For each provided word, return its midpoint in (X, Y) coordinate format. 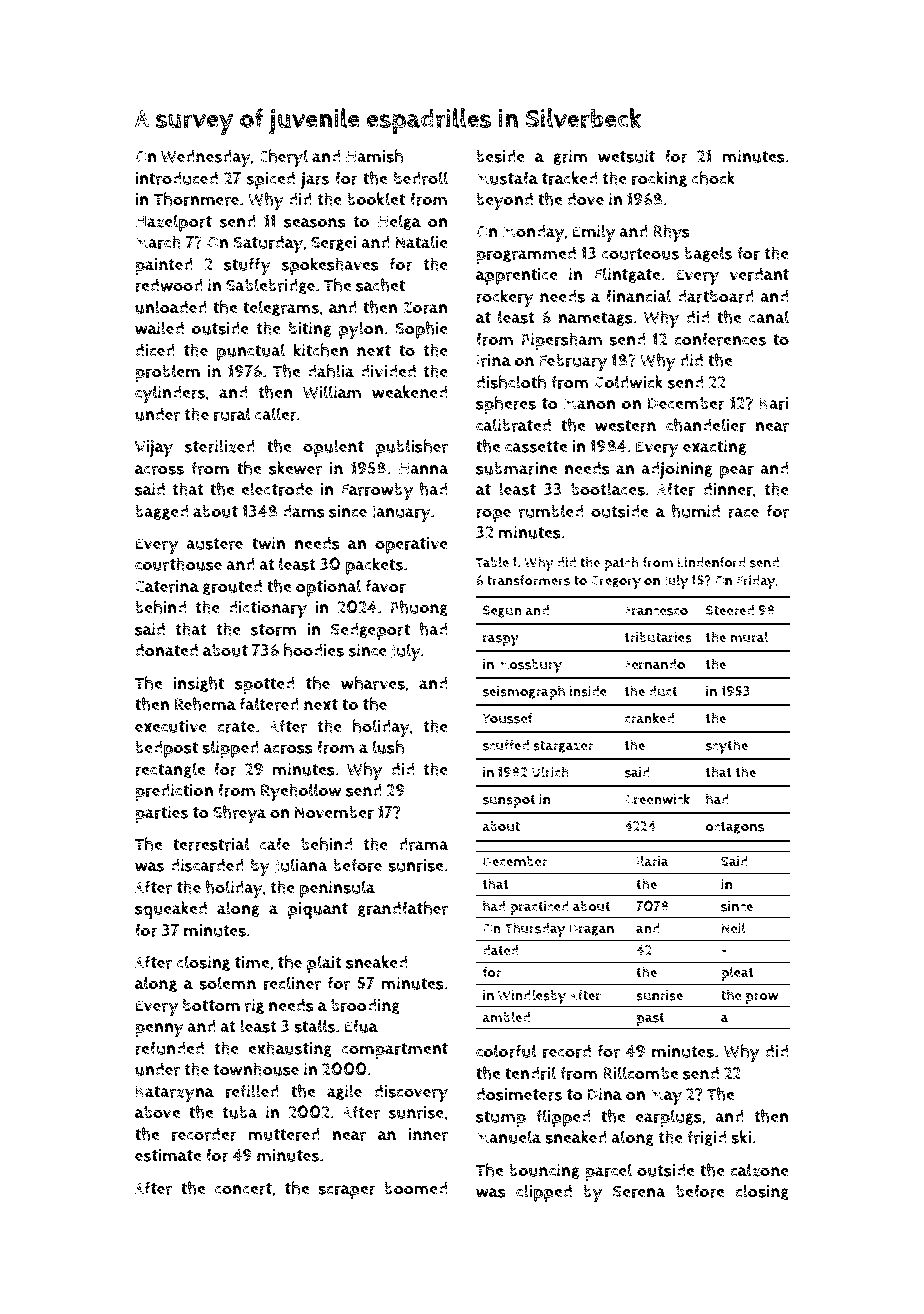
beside (500, 156)
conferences (720, 339)
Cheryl (283, 158)
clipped (544, 1193)
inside (588, 691)
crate (236, 727)
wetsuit (626, 156)
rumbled (551, 511)
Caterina (167, 586)
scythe (727, 747)
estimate (168, 1155)
